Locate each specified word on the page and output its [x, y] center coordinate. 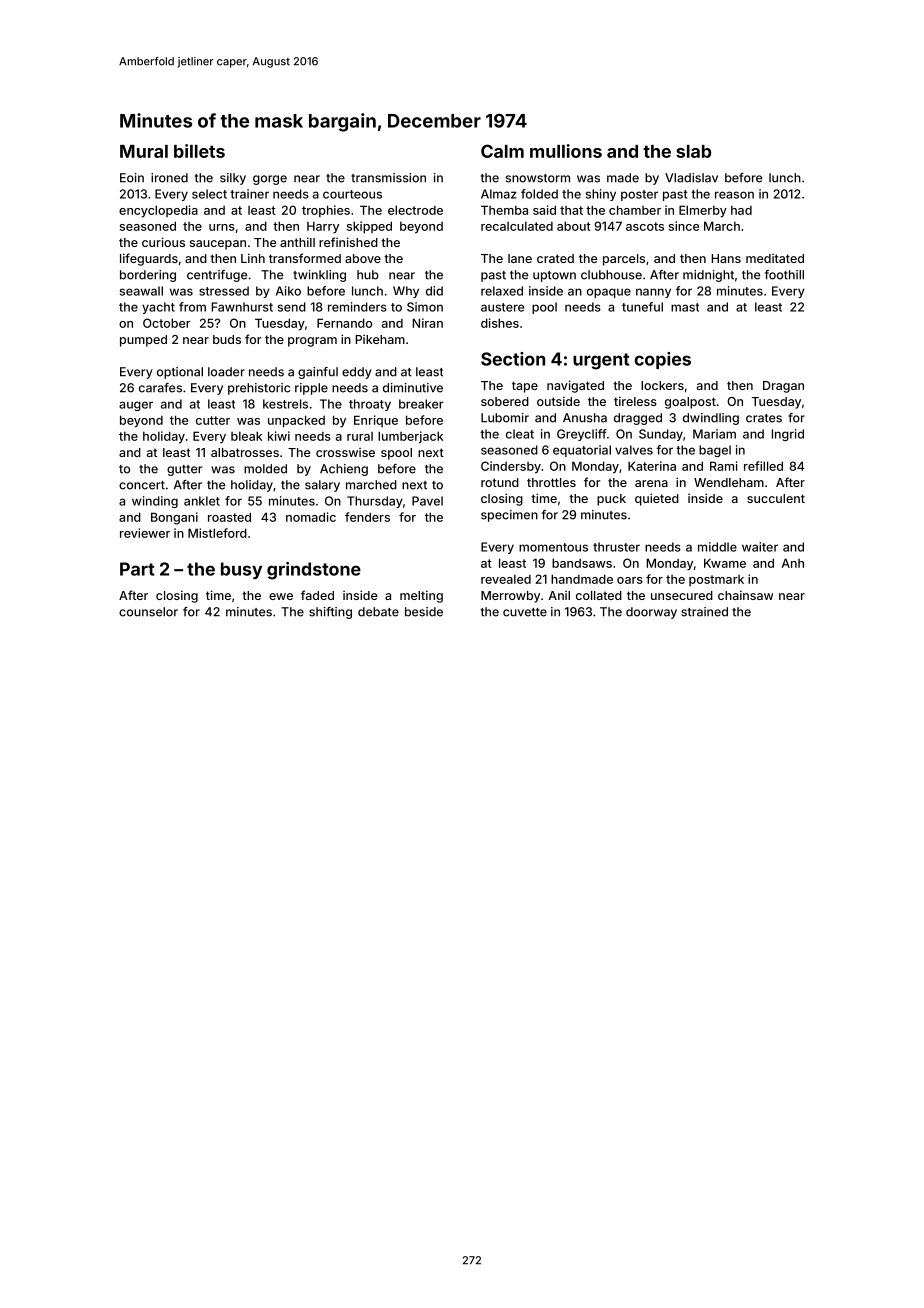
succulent [776, 498]
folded [539, 194]
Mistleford [217, 533]
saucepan [218, 245]
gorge [270, 180]
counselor [148, 612]
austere [502, 307]
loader [226, 372]
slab [693, 151]
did [434, 291]
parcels [624, 260]
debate [378, 612]
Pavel [427, 501]
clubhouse [611, 275]
